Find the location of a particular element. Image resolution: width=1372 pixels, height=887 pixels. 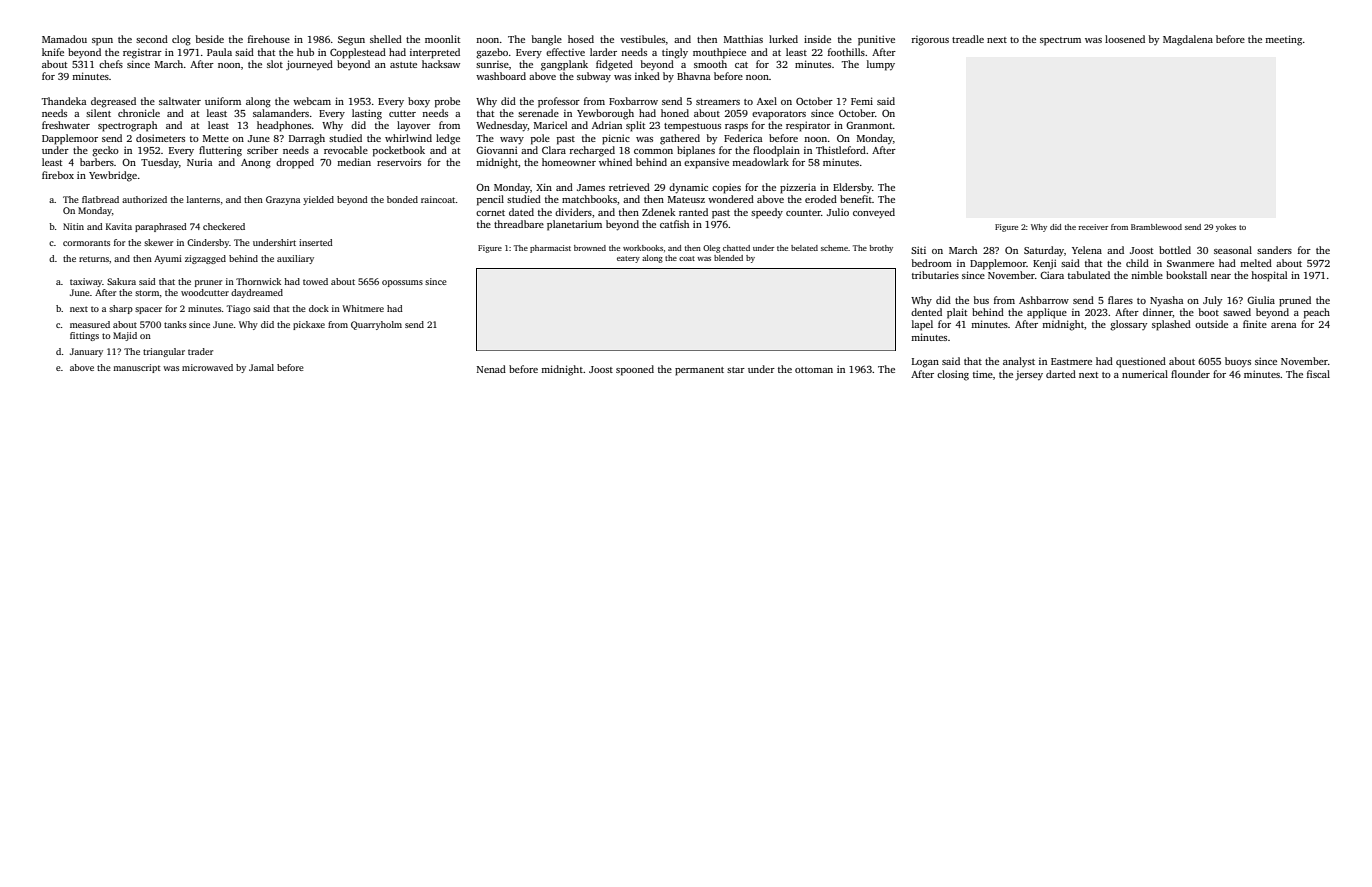

Bramblewood is located at coordinates (1156, 227).
